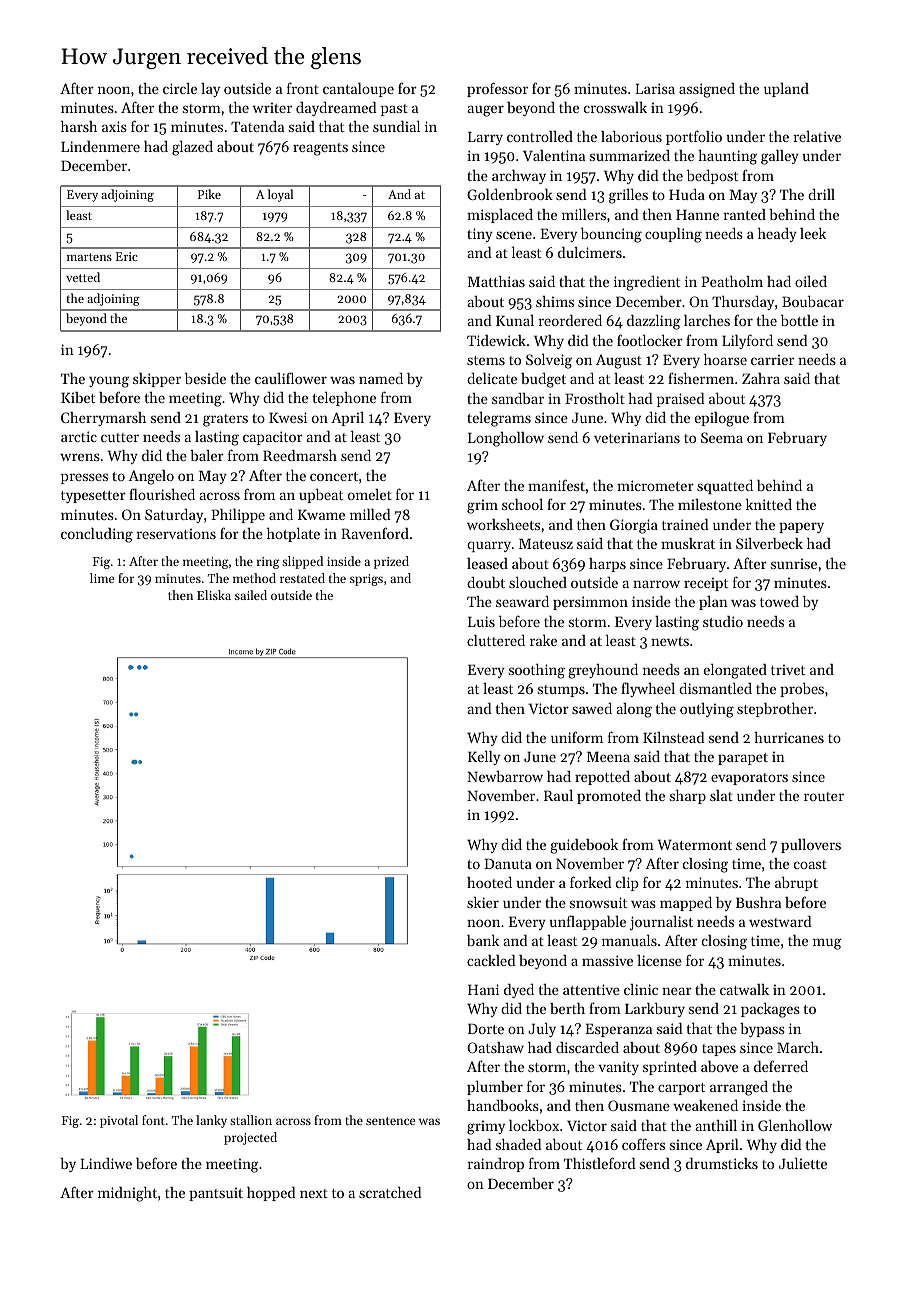  What do you see at coordinates (180, 88) in the image?
I see `circle` at bounding box center [180, 88].
